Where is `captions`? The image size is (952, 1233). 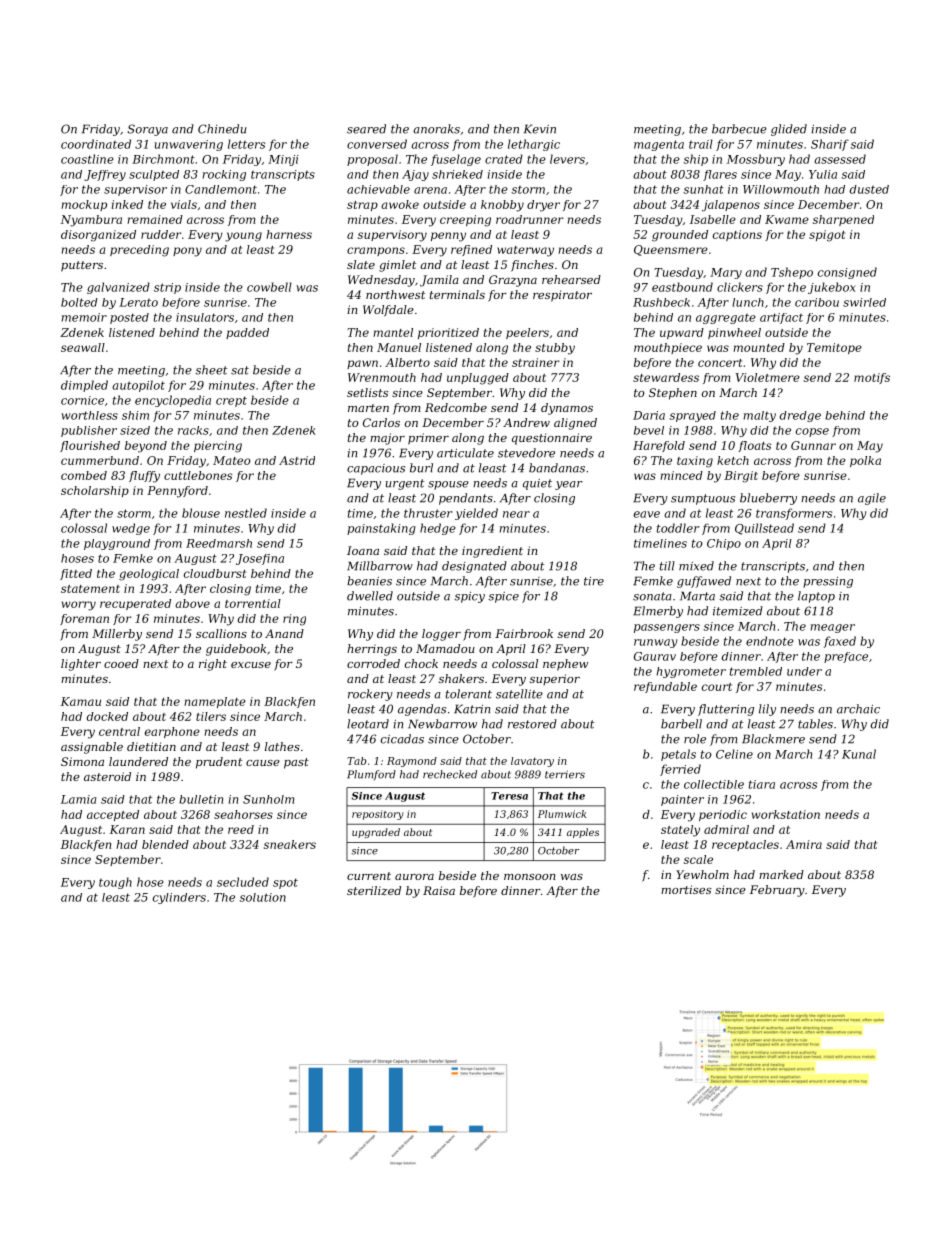
captions is located at coordinates (737, 235).
